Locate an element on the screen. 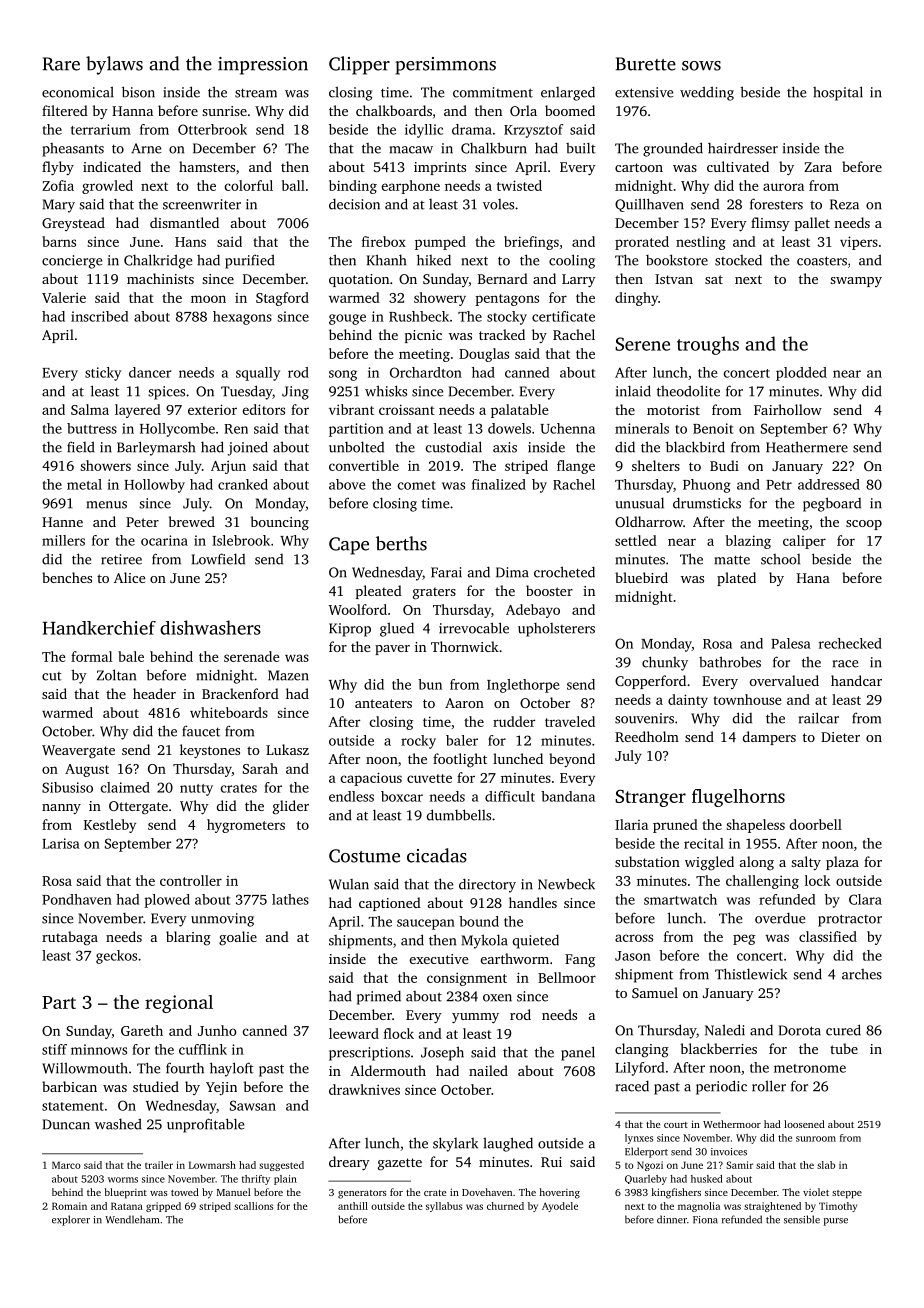 Image resolution: width=924 pixels, height=1308 pixels. rechecked is located at coordinates (850, 643).
